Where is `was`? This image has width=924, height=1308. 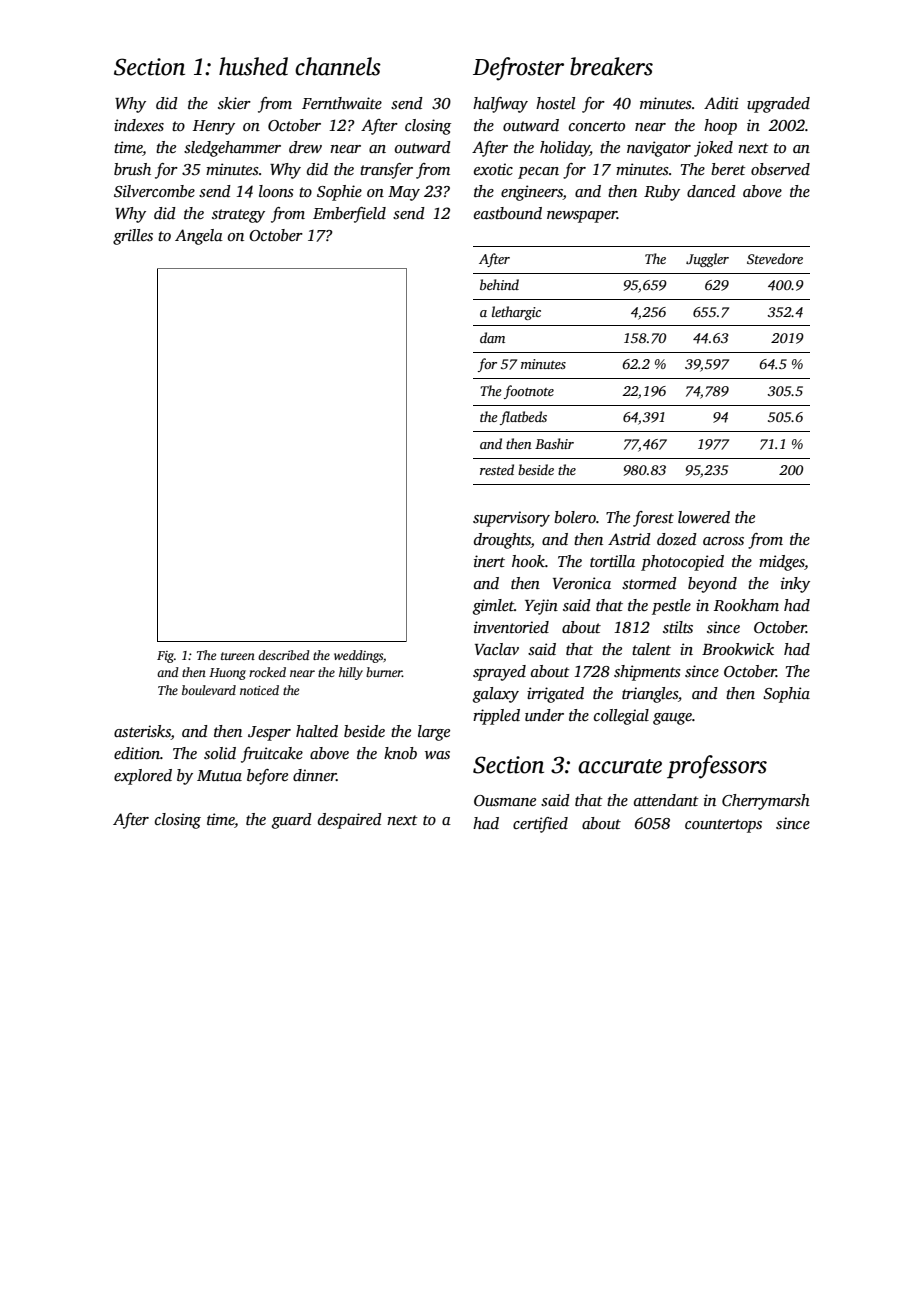
was is located at coordinates (437, 755).
